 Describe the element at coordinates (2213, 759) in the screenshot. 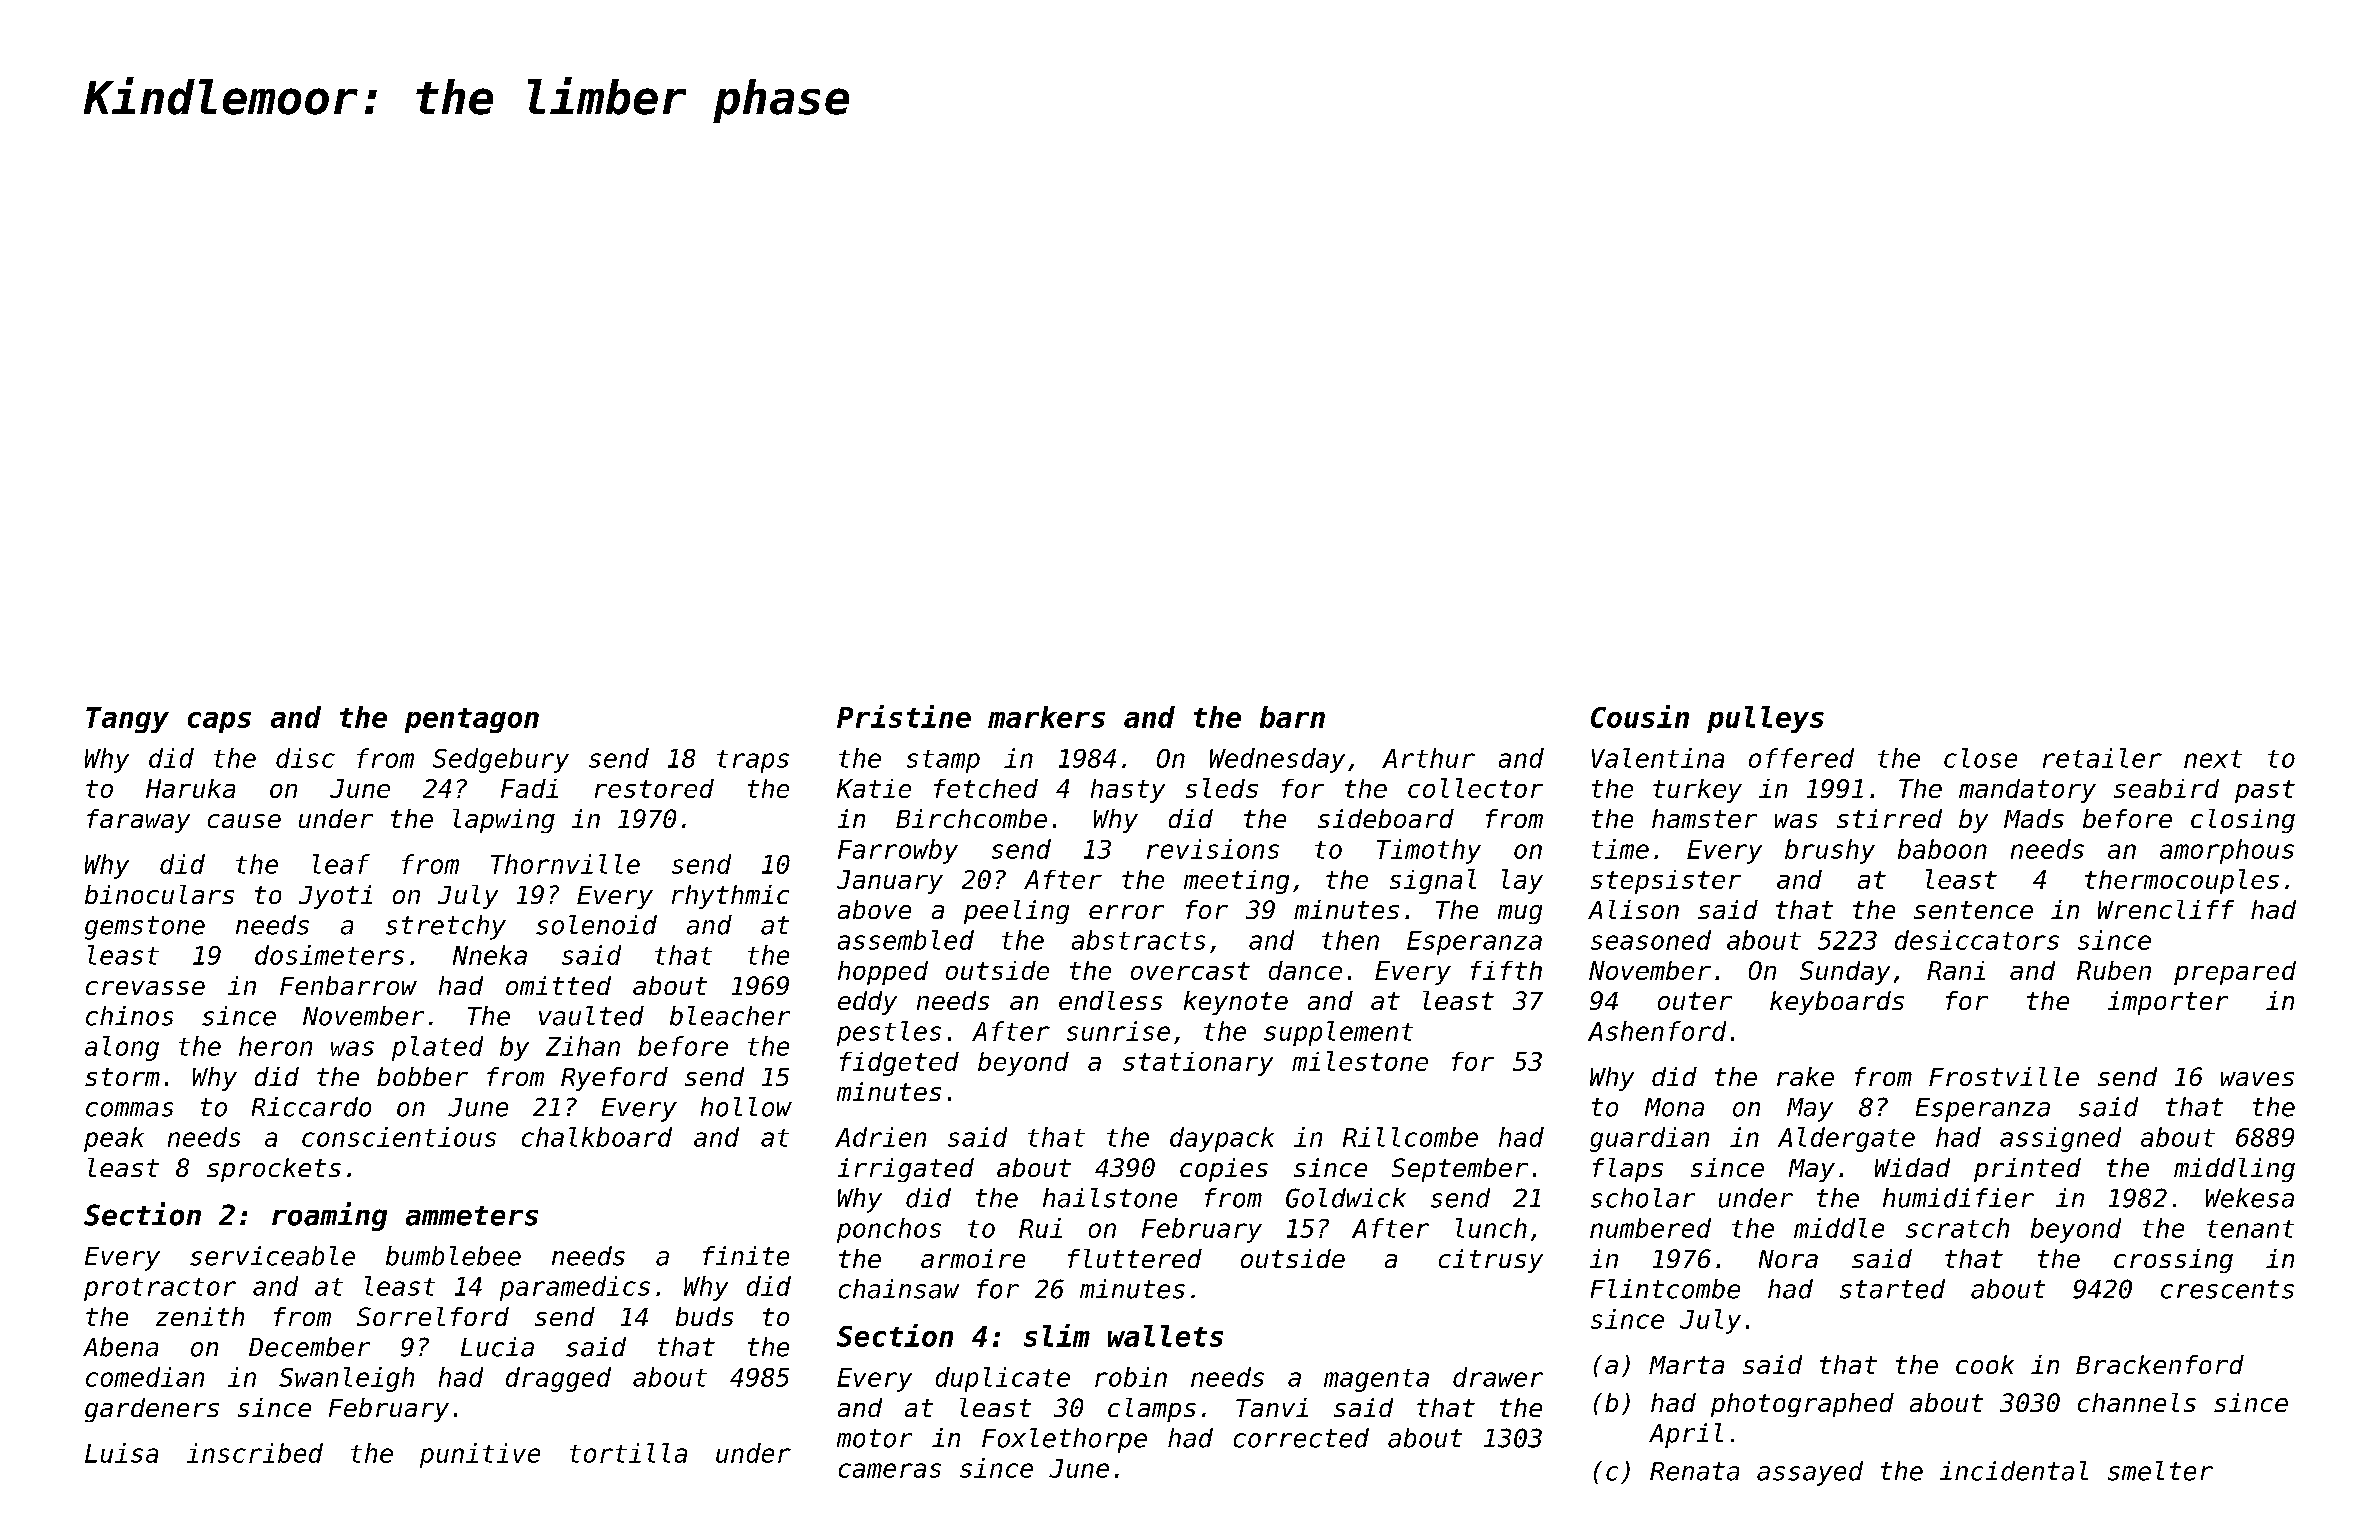

I see `next` at that location.
